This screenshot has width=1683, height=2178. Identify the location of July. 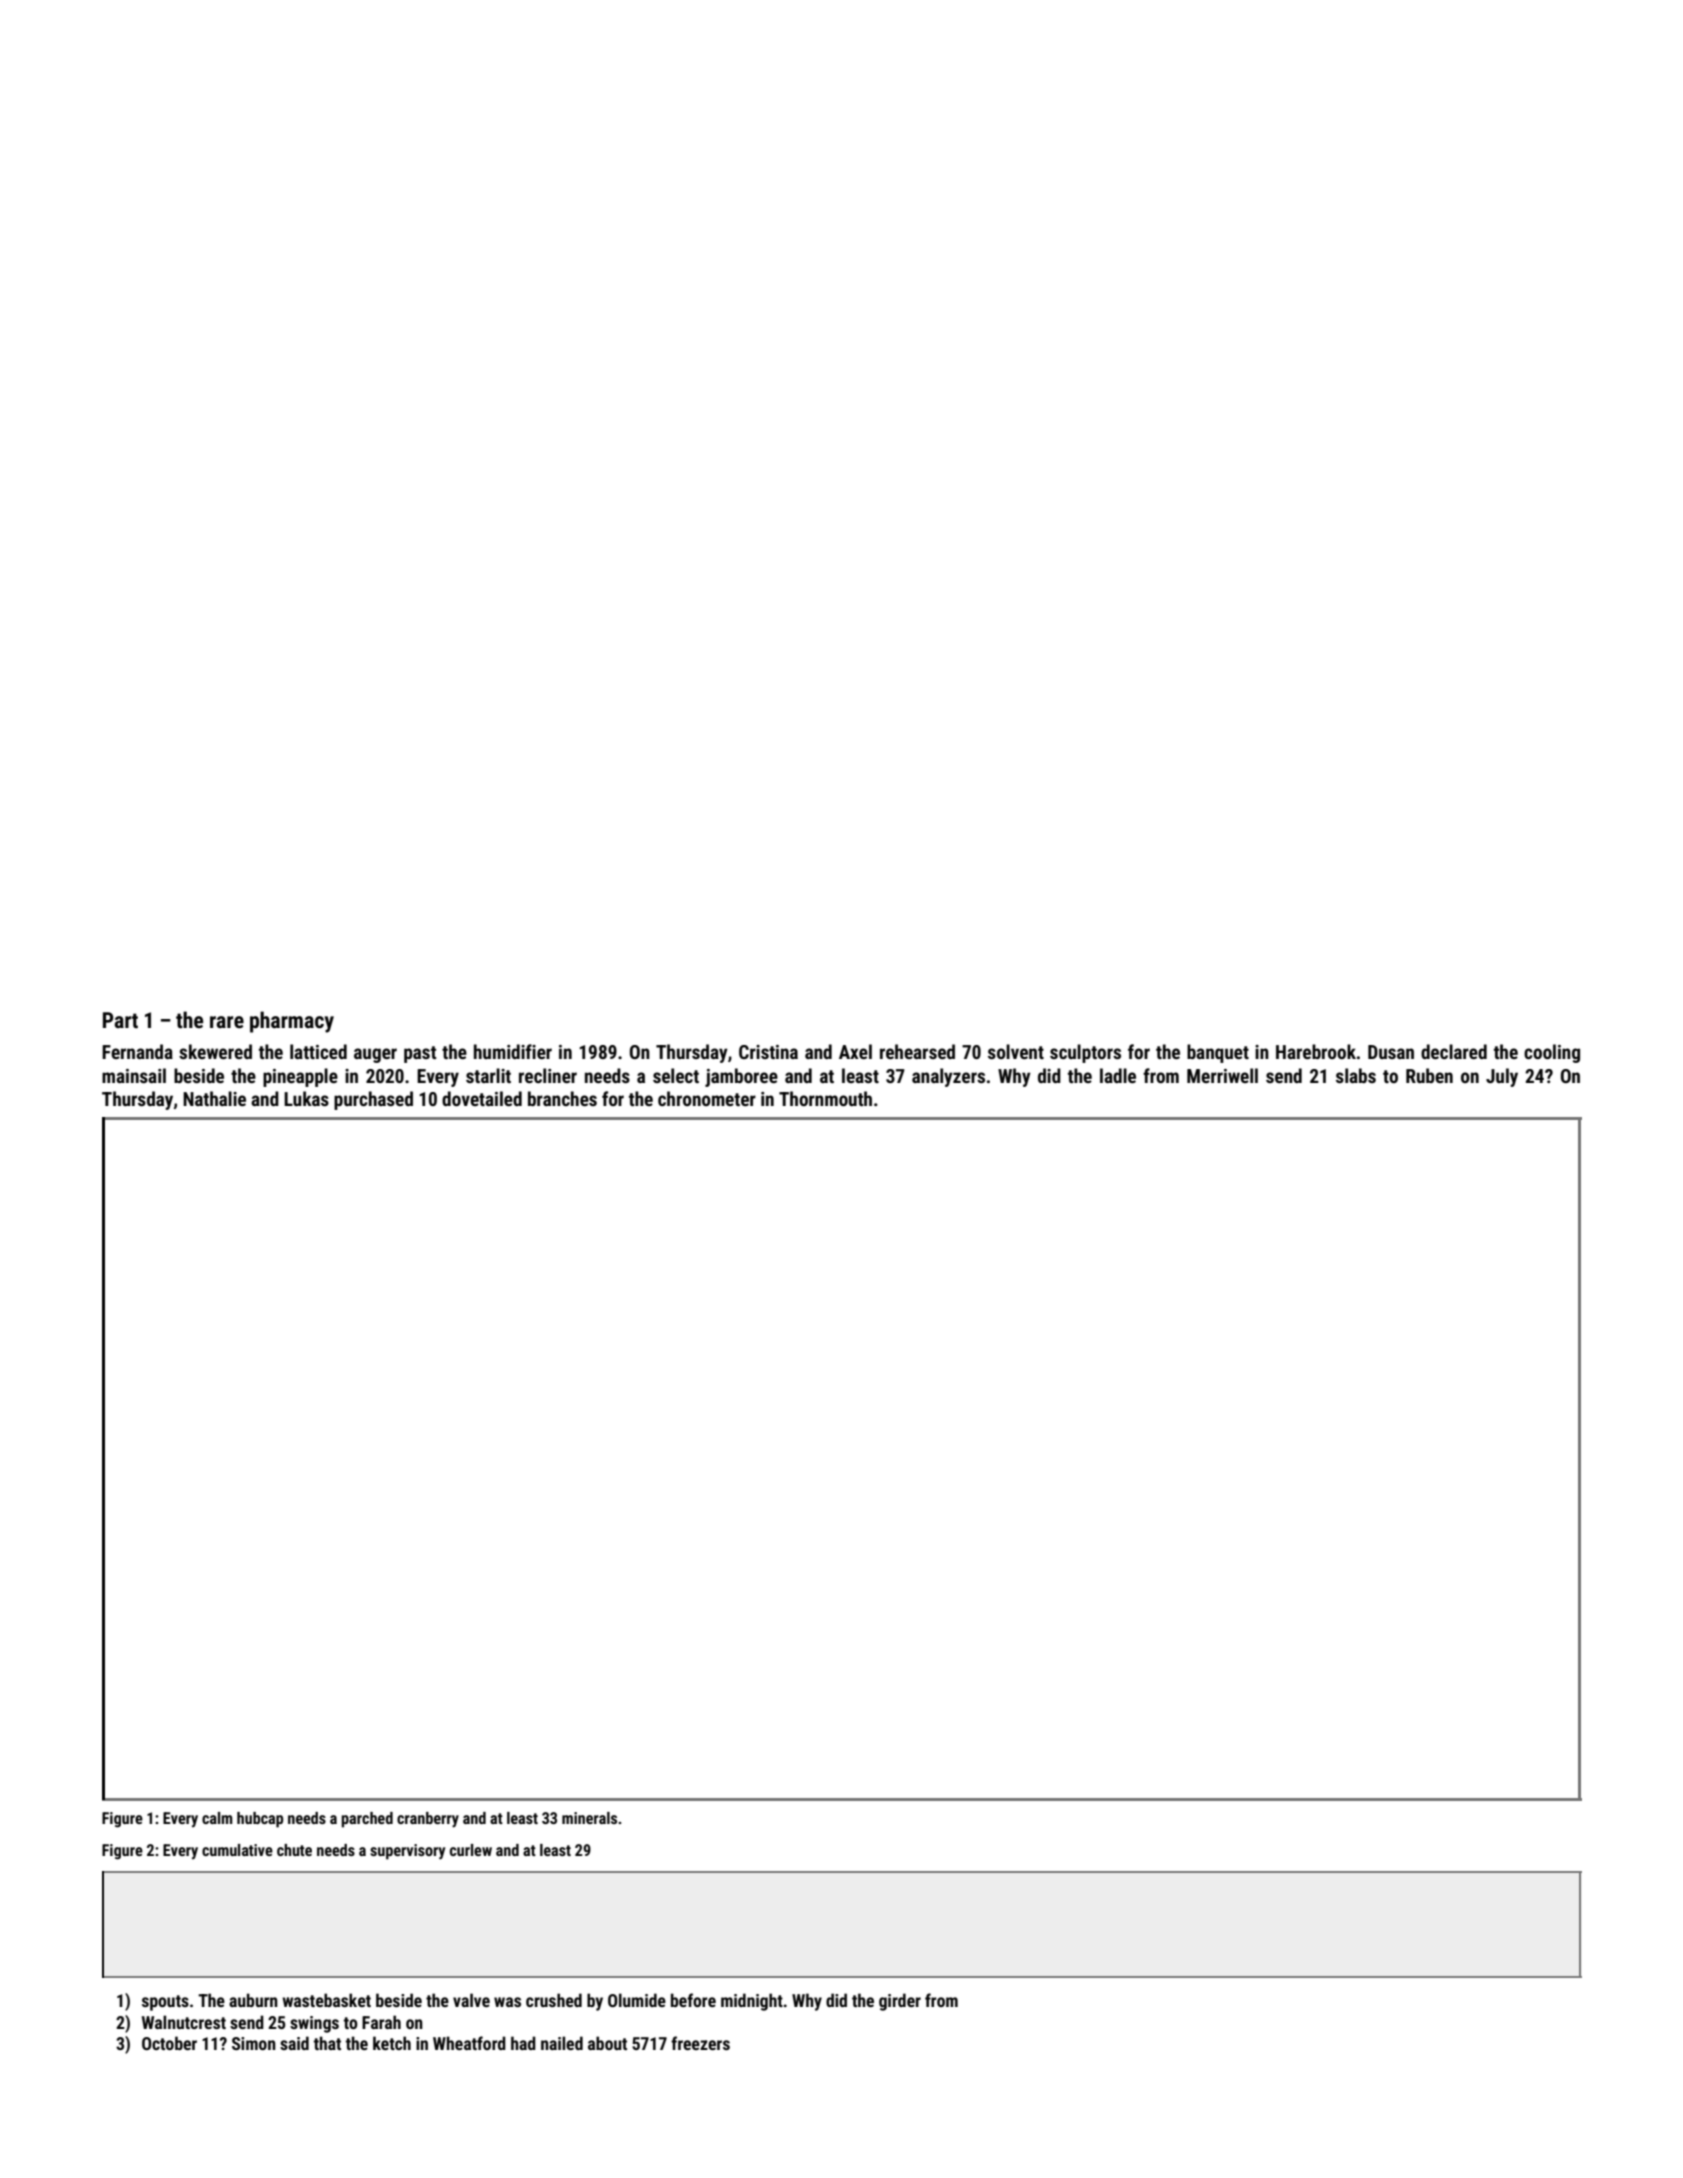
(1502, 1077).
